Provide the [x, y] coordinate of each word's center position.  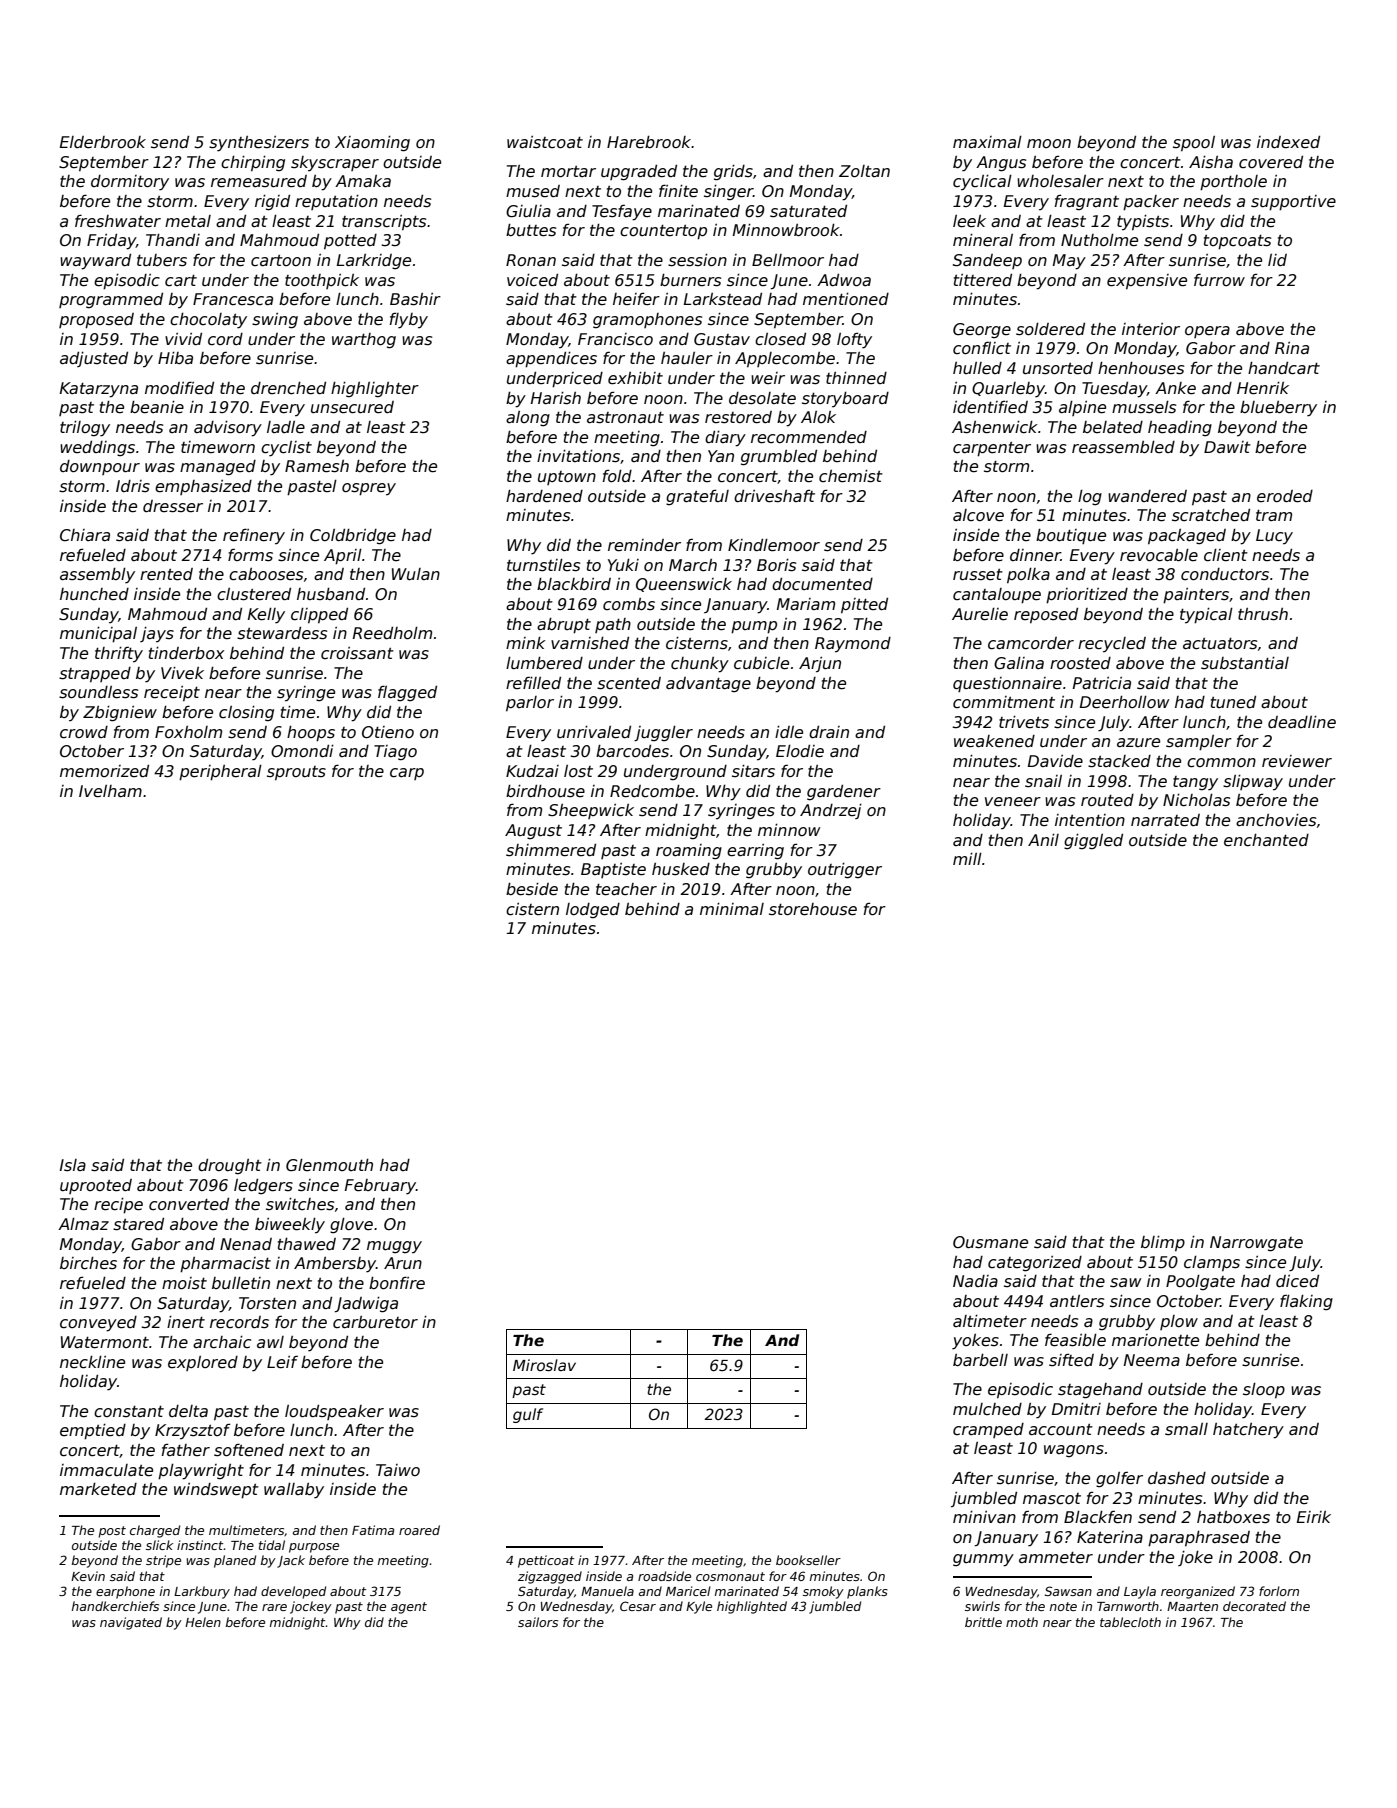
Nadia [975, 1281]
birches [88, 1263]
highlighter [375, 390]
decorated [1254, 1606]
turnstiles [543, 565]
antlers [1077, 1301]
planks [867, 1592]
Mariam [806, 604]
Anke [1175, 388]
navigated [131, 1623]
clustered [254, 594]
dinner [1035, 555]
